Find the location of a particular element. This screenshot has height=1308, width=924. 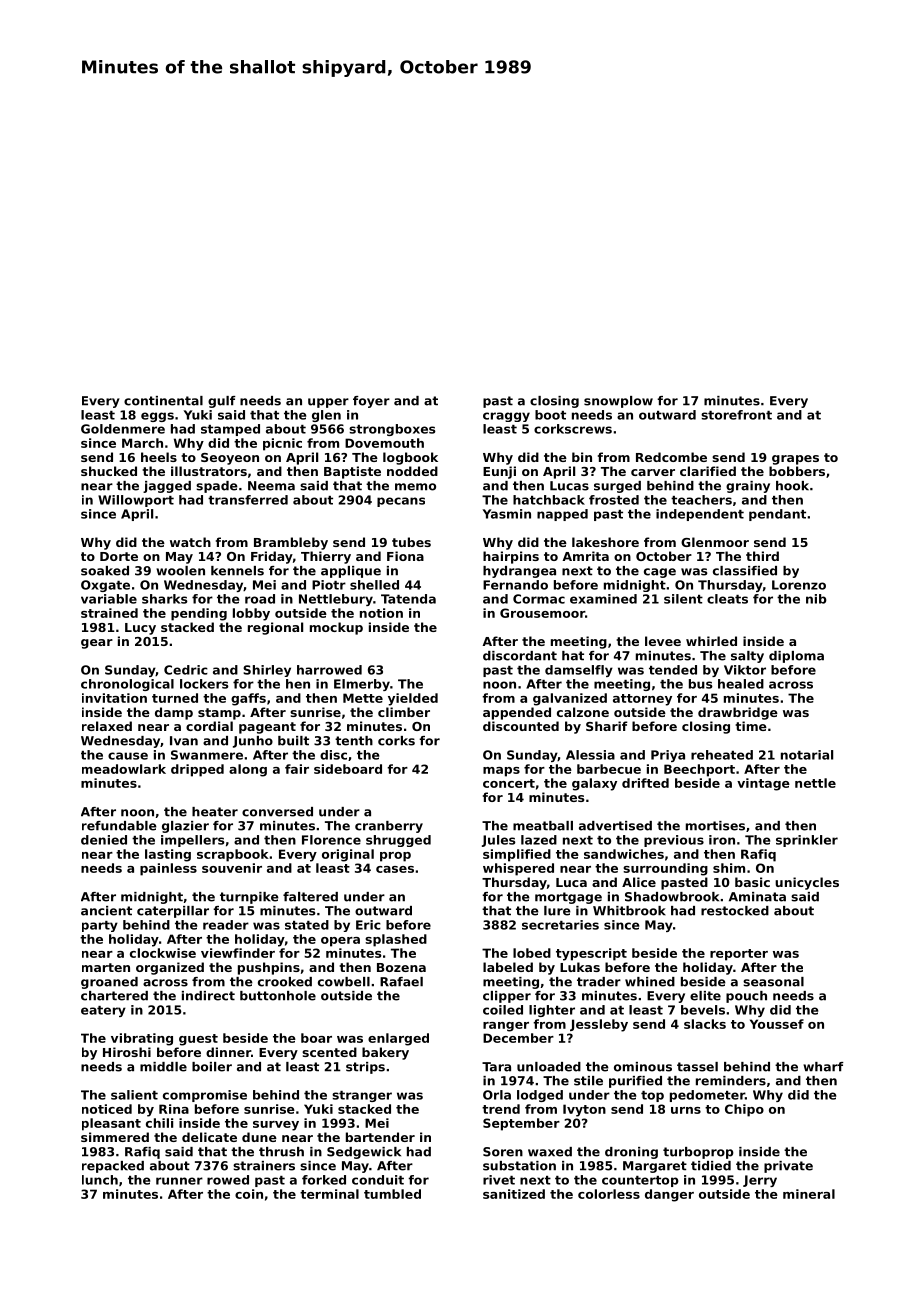

Priya is located at coordinates (668, 756).
